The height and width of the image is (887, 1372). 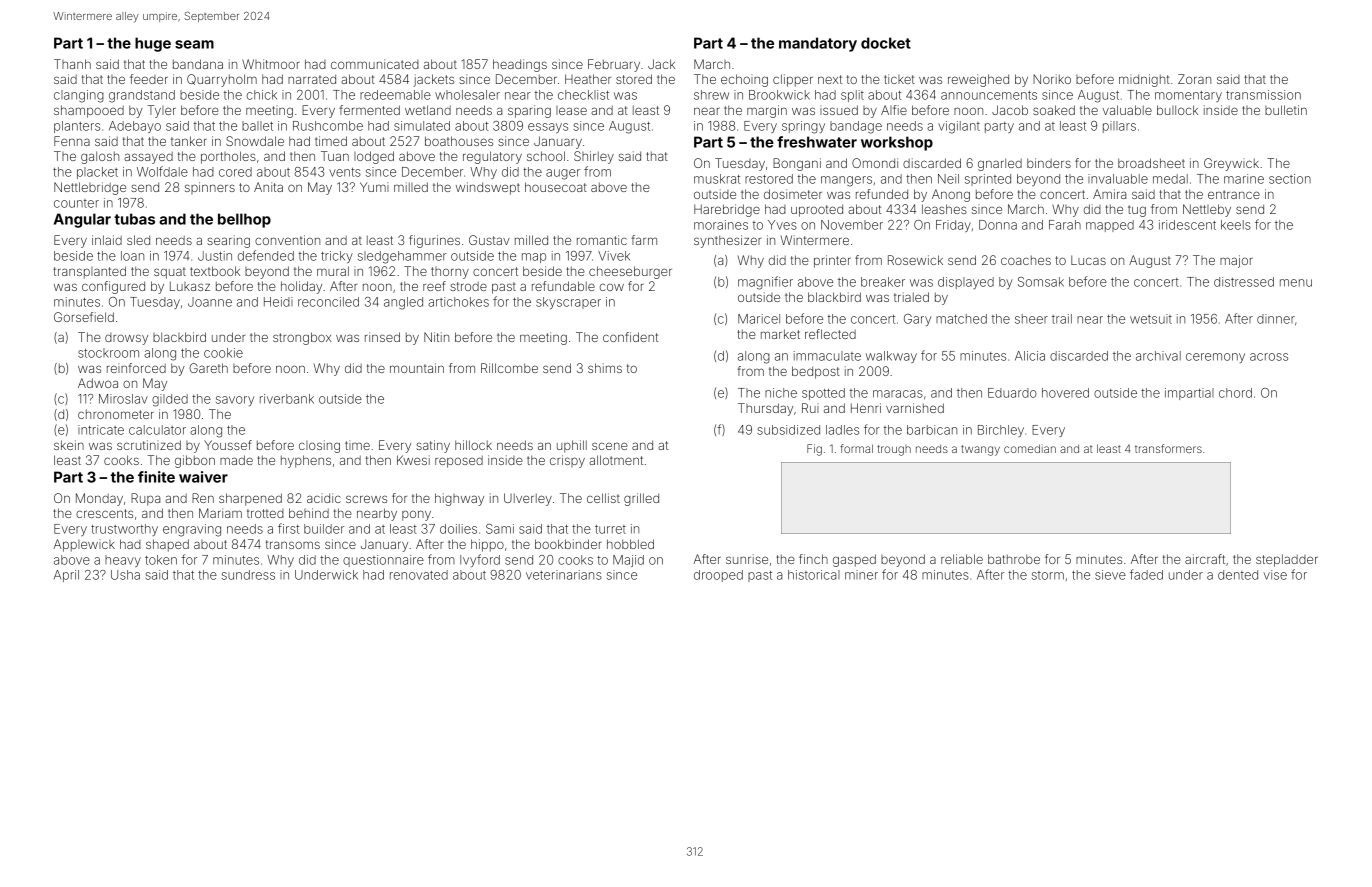 I want to click on tanker, so click(x=189, y=141).
